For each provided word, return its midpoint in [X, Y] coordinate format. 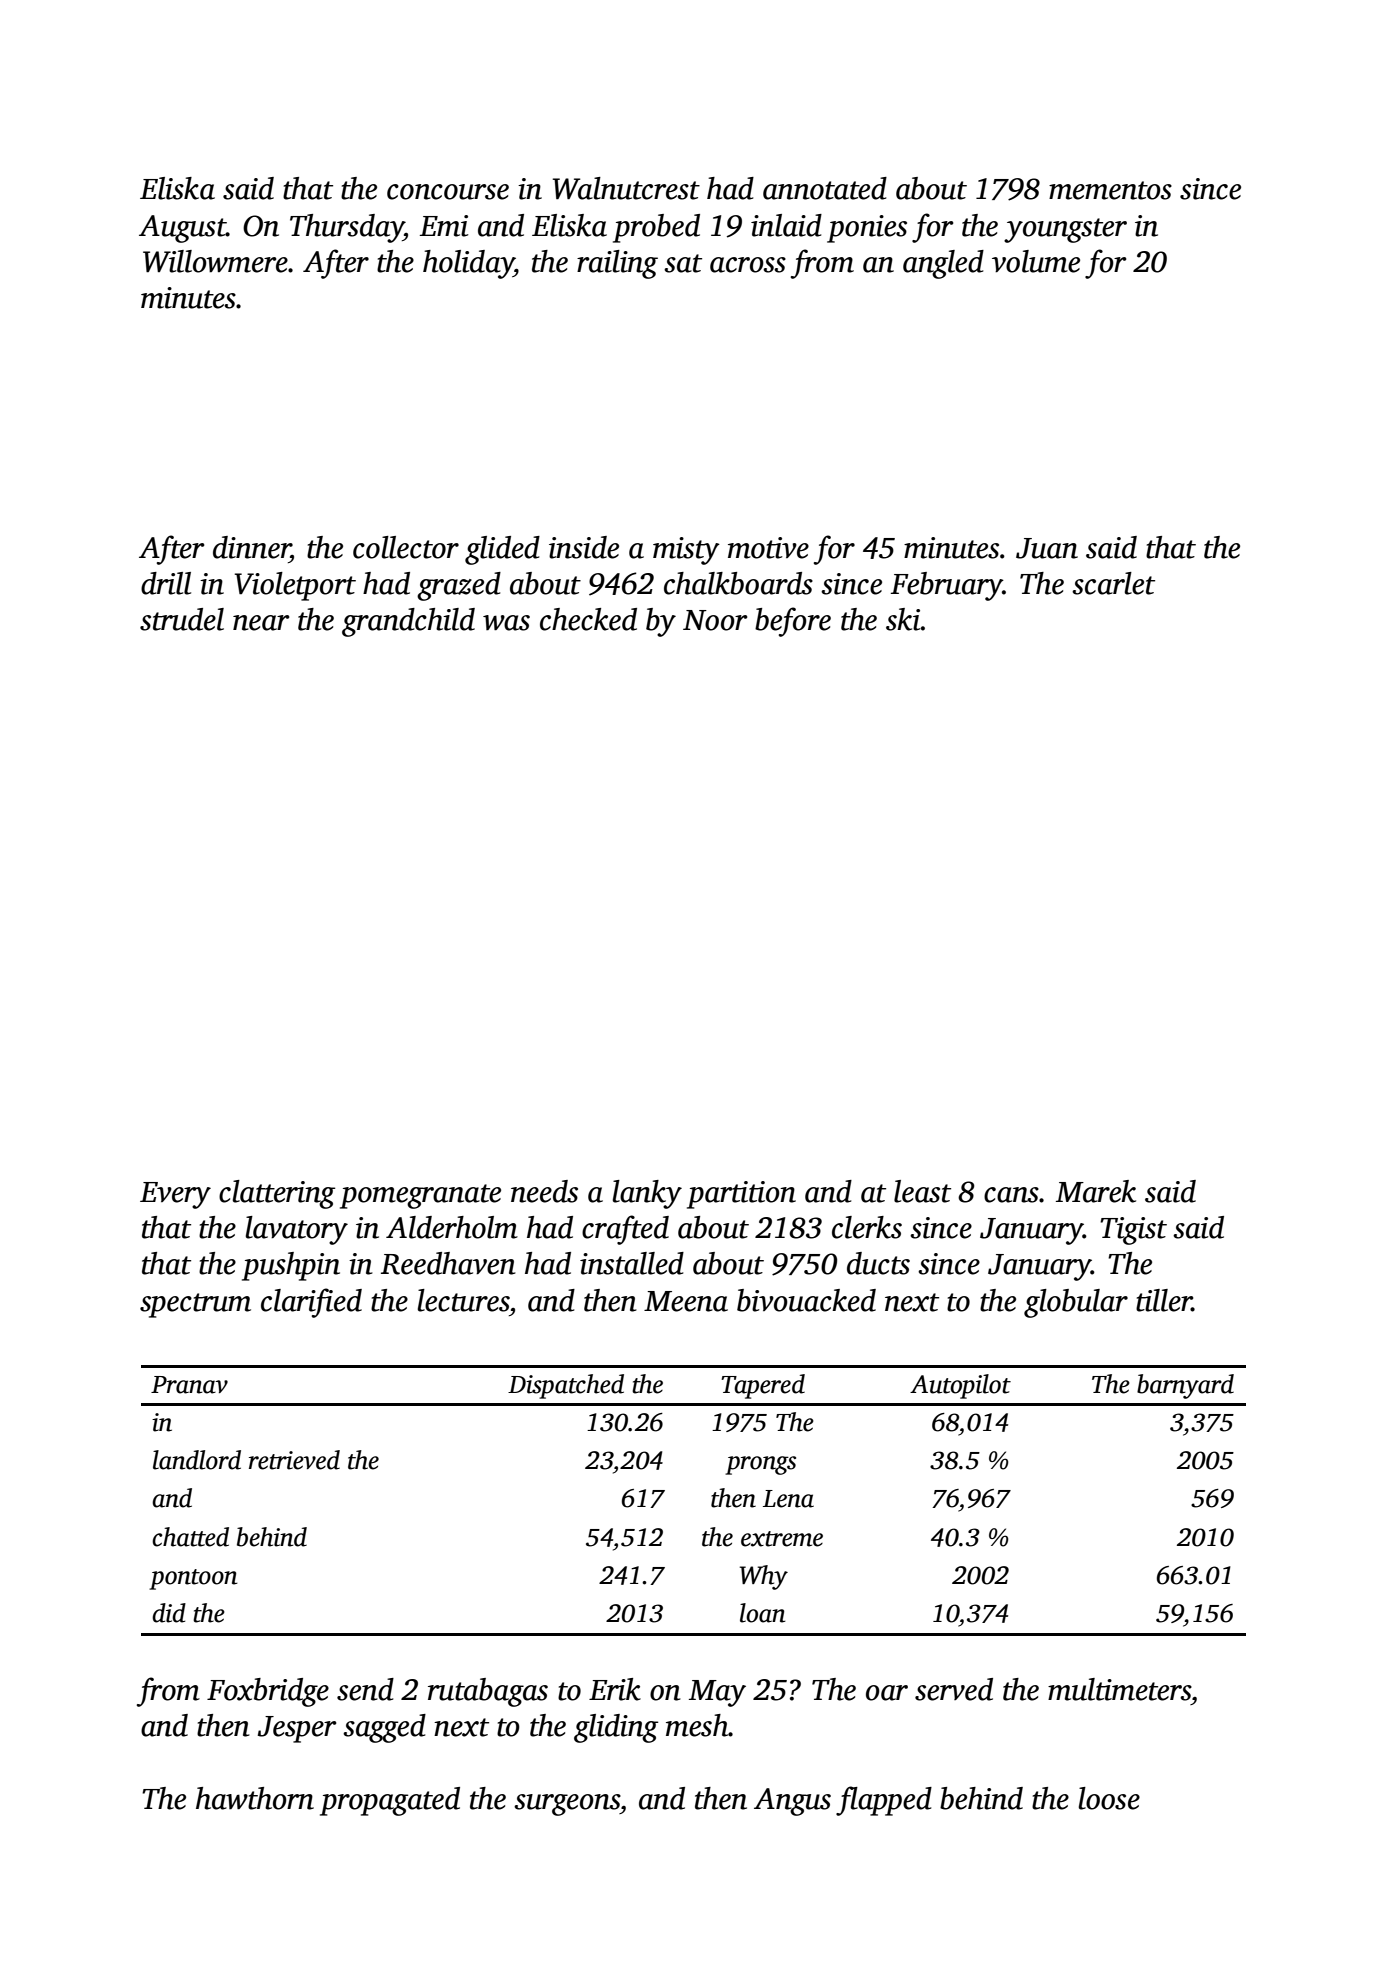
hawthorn [255, 1798]
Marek [1096, 1191]
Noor [715, 620]
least [922, 1191]
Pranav [189, 1385]
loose [1109, 1798]
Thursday [347, 228]
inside [584, 547]
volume [1036, 261]
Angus [792, 1802]
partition [741, 1195]
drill [166, 583]
